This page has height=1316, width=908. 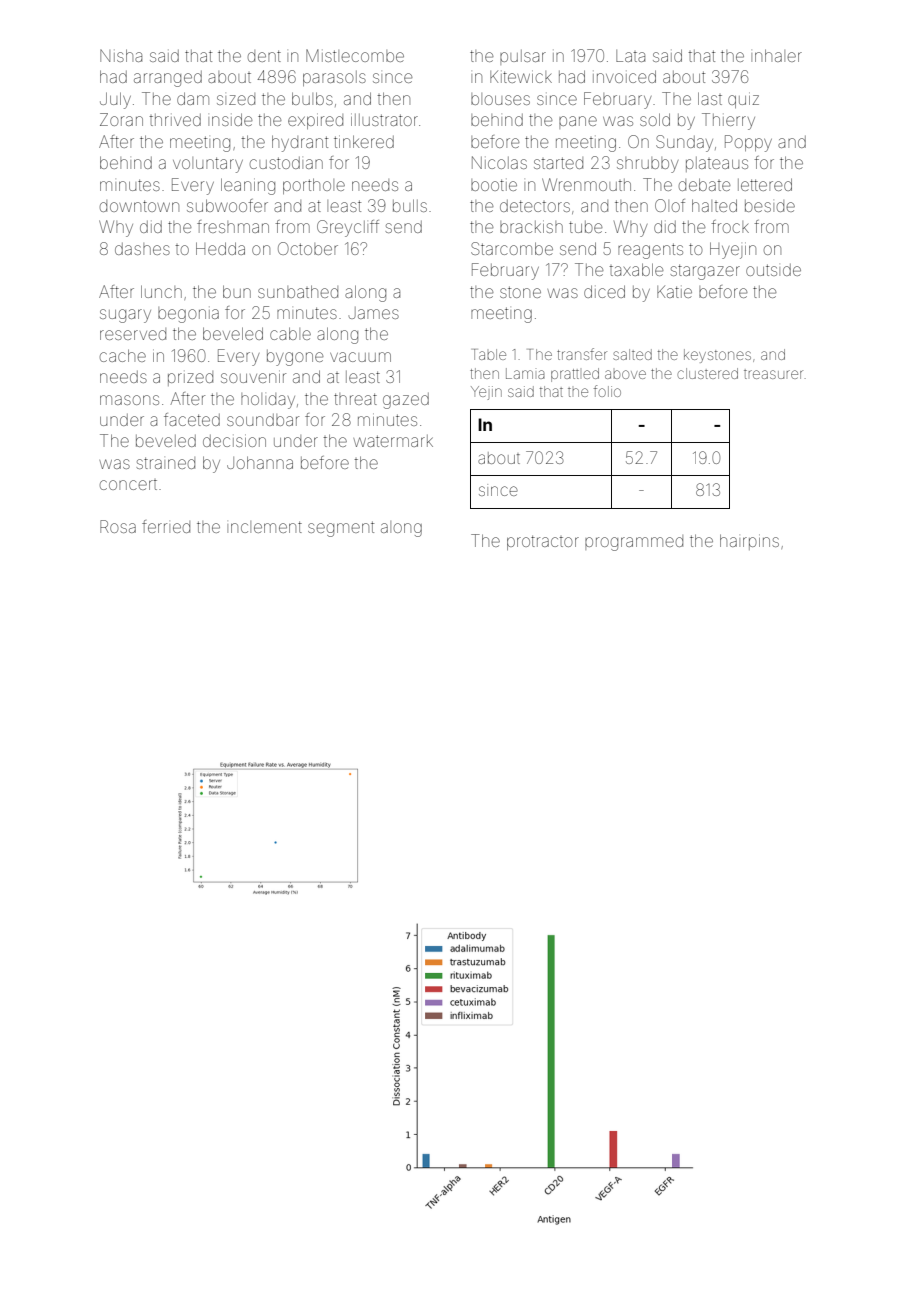 I want to click on Rosa, so click(x=118, y=526).
